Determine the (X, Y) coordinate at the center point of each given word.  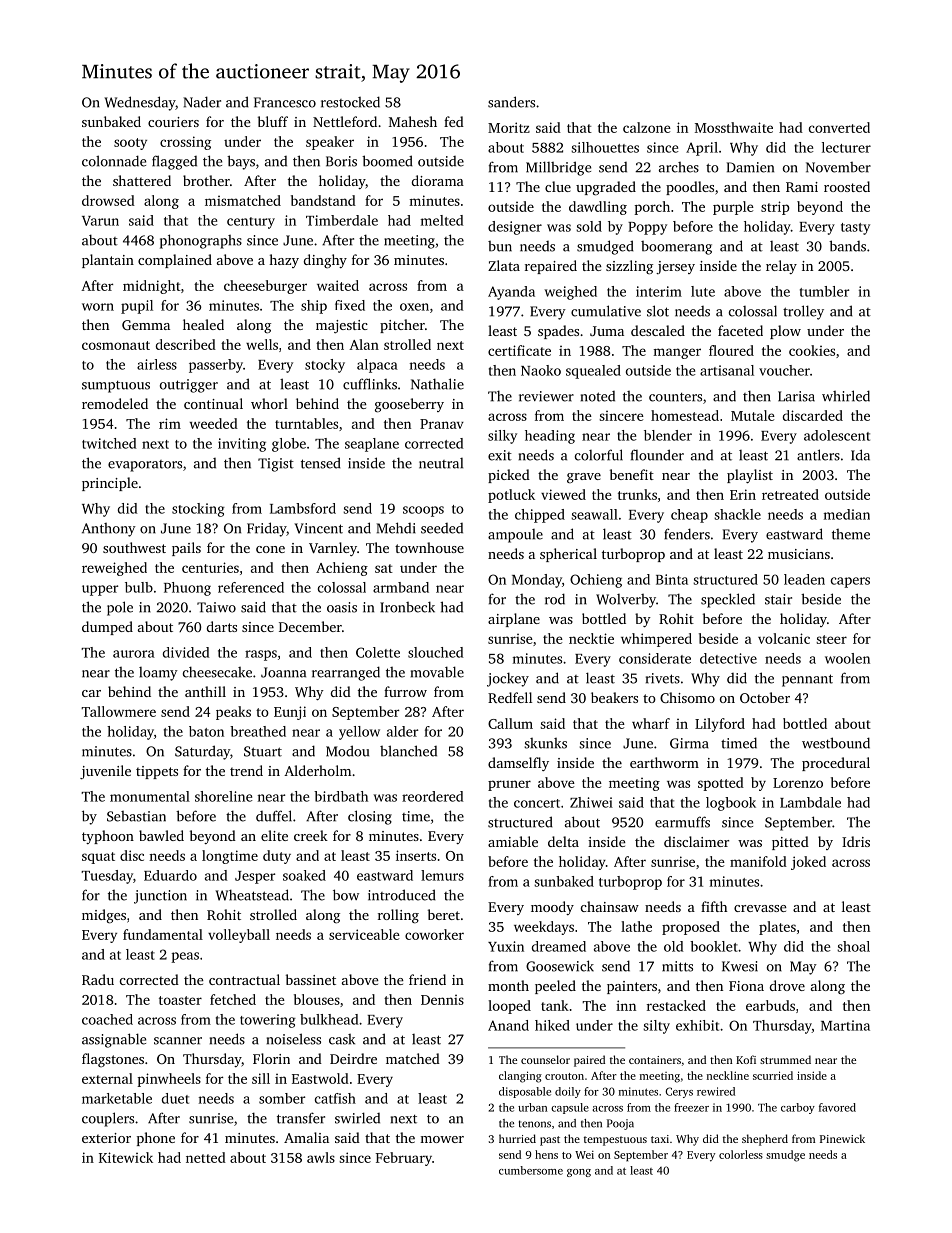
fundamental (163, 934)
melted (442, 220)
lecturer (846, 147)
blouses (317, 999)
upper (100, 590)
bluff (273, 121)
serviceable (364, 934)
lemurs (442, 875)
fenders (687, 534)
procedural (836, 764)
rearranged (346, 673)
